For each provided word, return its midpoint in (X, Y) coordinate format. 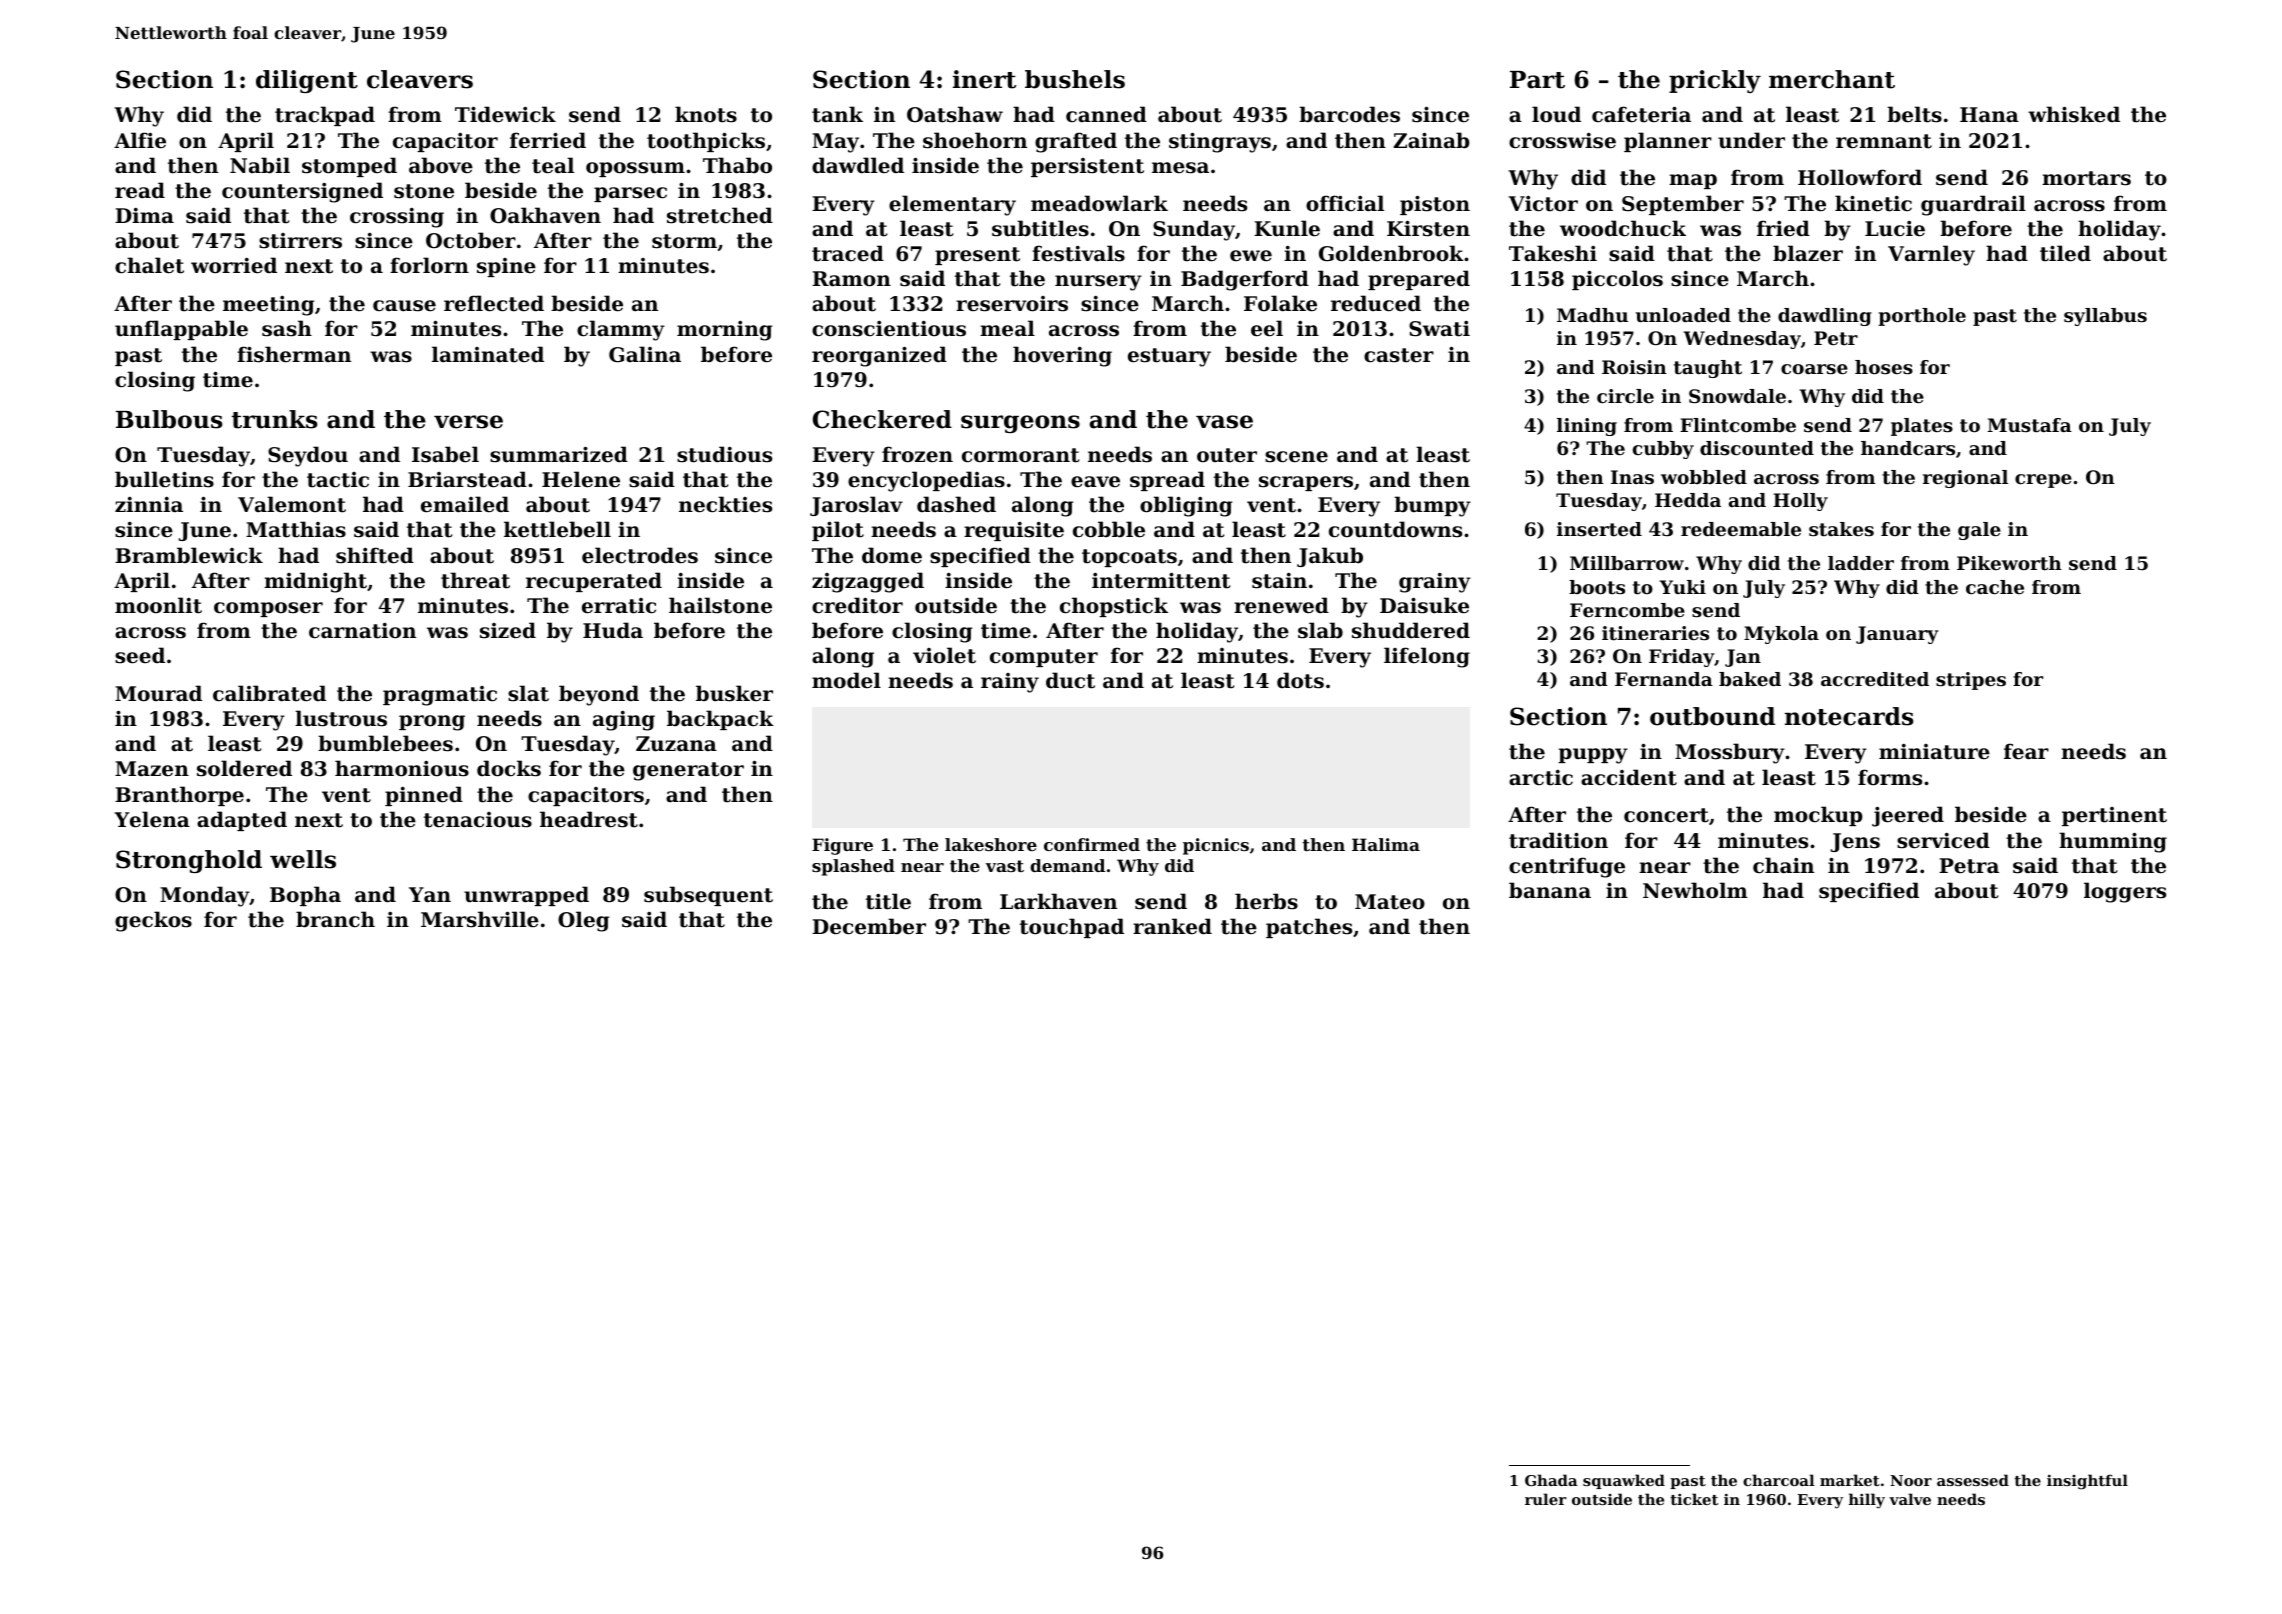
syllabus (2105, 317)
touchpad (1072, 928)
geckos (153, 921)
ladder (1861, 563)
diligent (307, 81)
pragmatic (440, 696)
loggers (2125, 892)
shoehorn (975, 140)
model (846, 680)
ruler (1546, 1499)
